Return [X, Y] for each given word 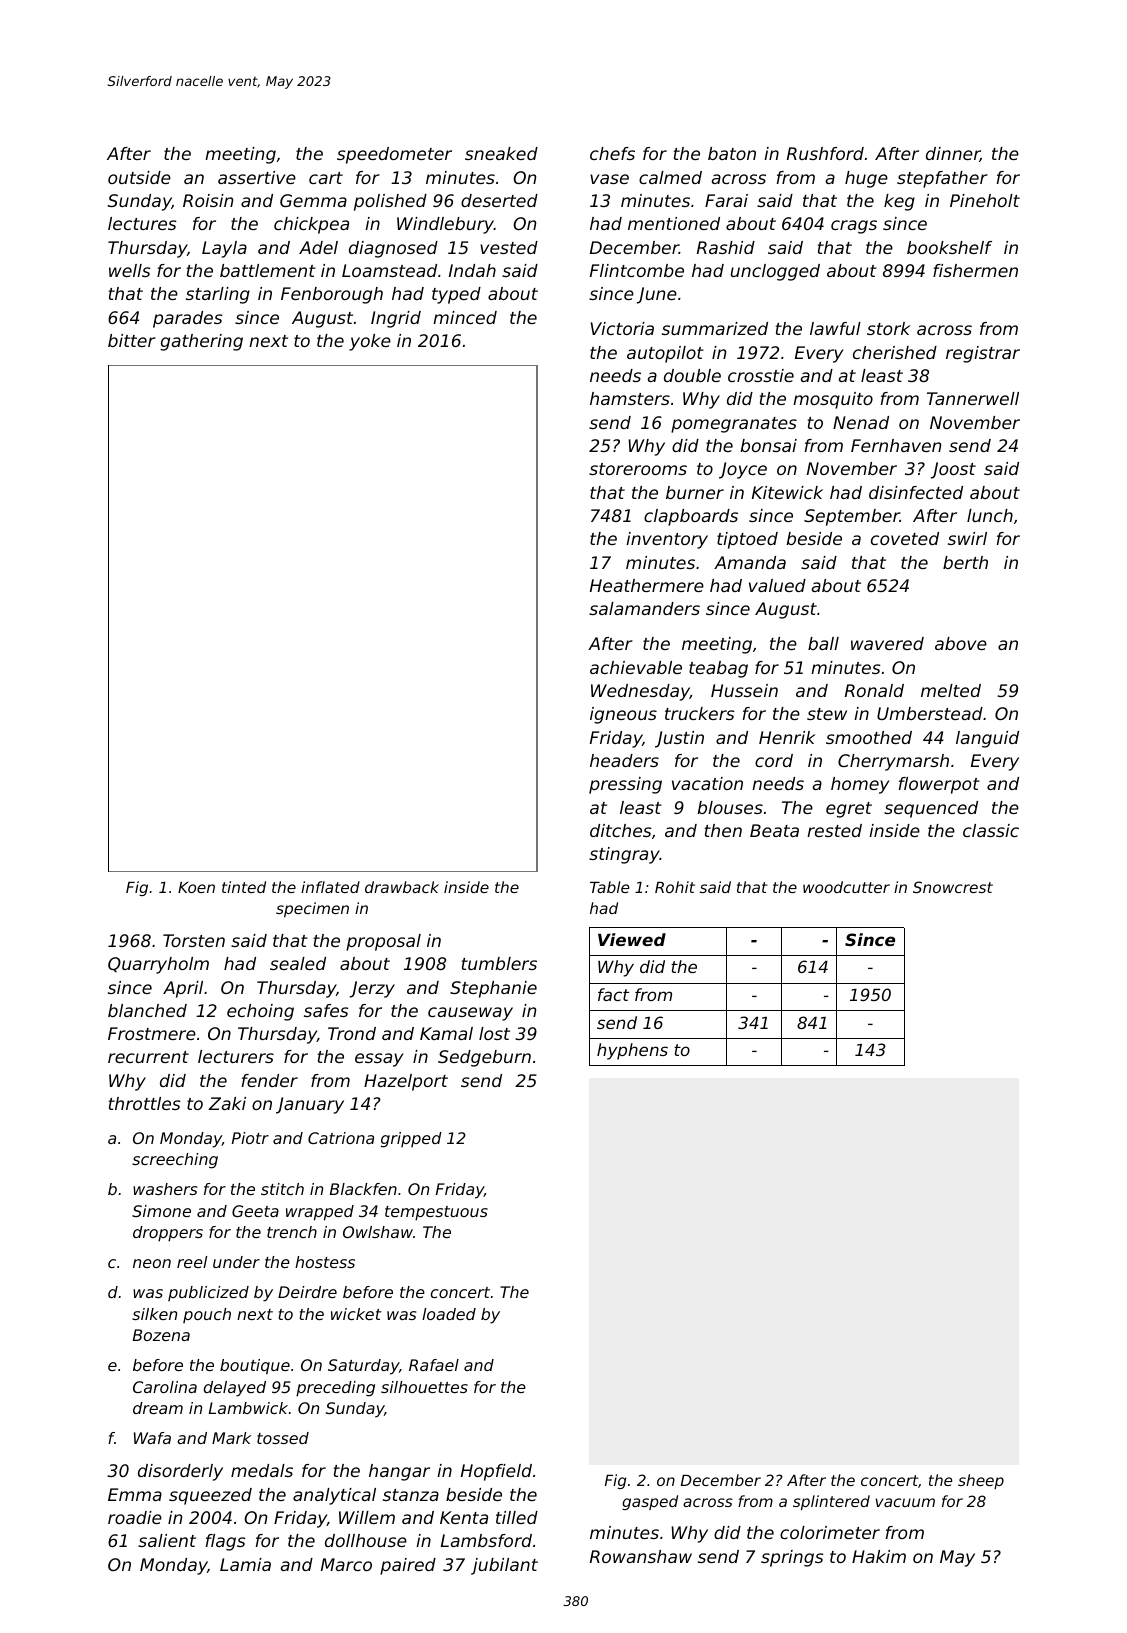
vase [609, 179]
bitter [132, 340]
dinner [953, 154]
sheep [981, 1481]
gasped [650, 1502]
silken [154, 1314]
